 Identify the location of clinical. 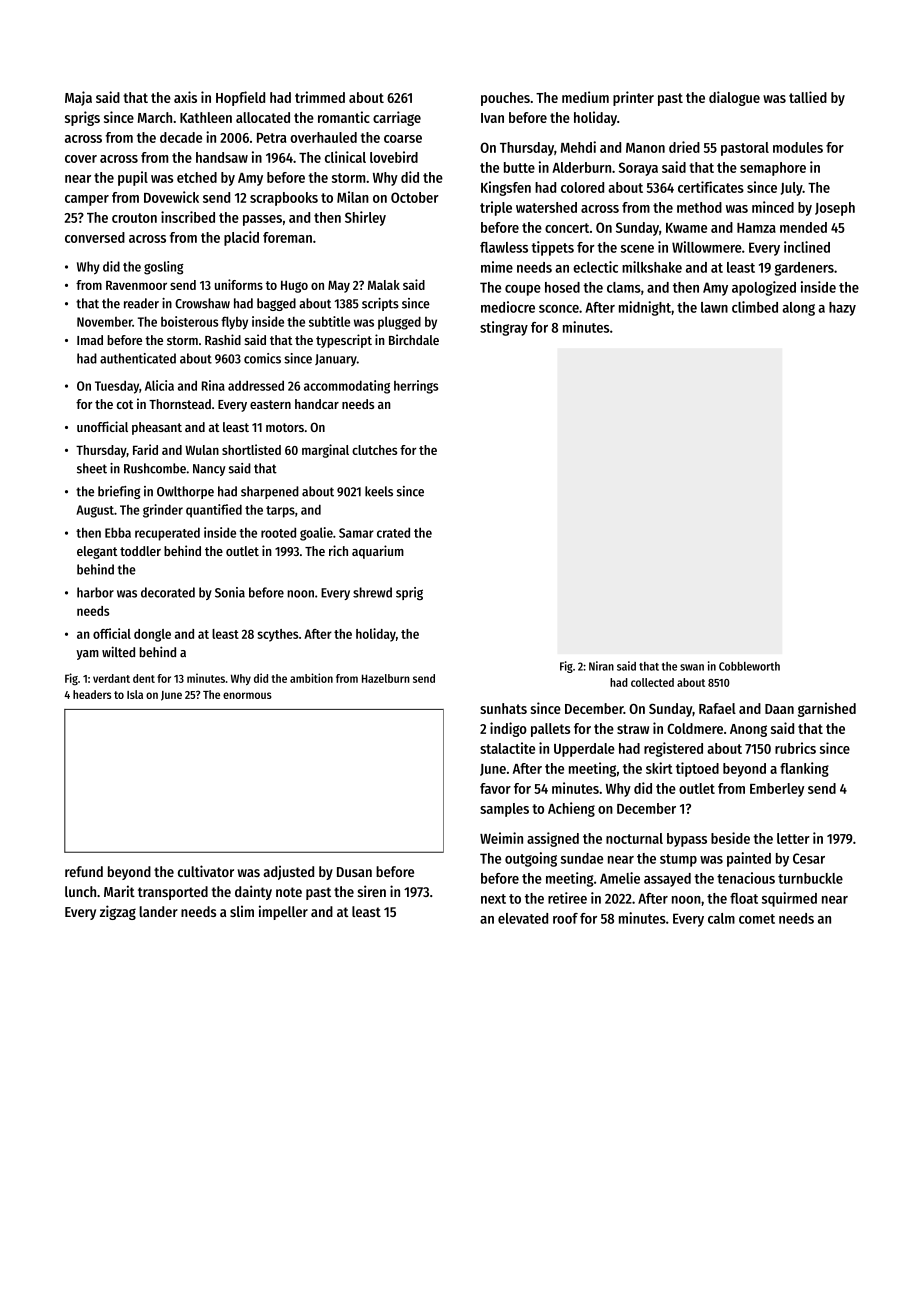
(345, 157).
